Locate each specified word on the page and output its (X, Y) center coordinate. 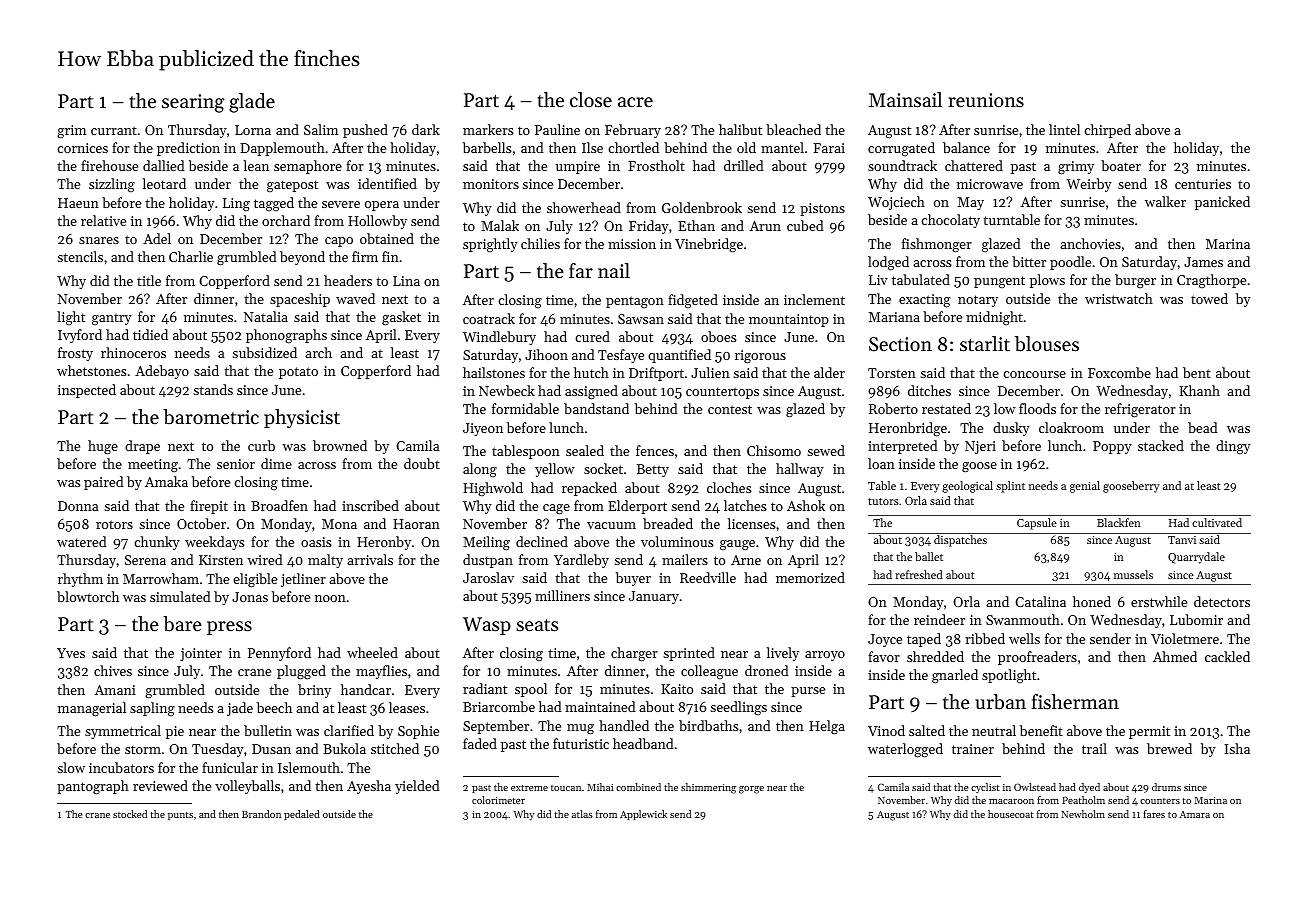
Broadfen (279, 505)
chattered (974, 165)
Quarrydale (1196, 558)
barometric (211, 417)
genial (1085, 487)
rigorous (760, 357)
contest (730, 409)
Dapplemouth (282, 149)
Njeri (980, 447)
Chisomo (774, 450)
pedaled (302, 815)
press (229, 628)
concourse (1034, 374)
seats (537, 625)
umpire (578, 167)
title (149, 280)
